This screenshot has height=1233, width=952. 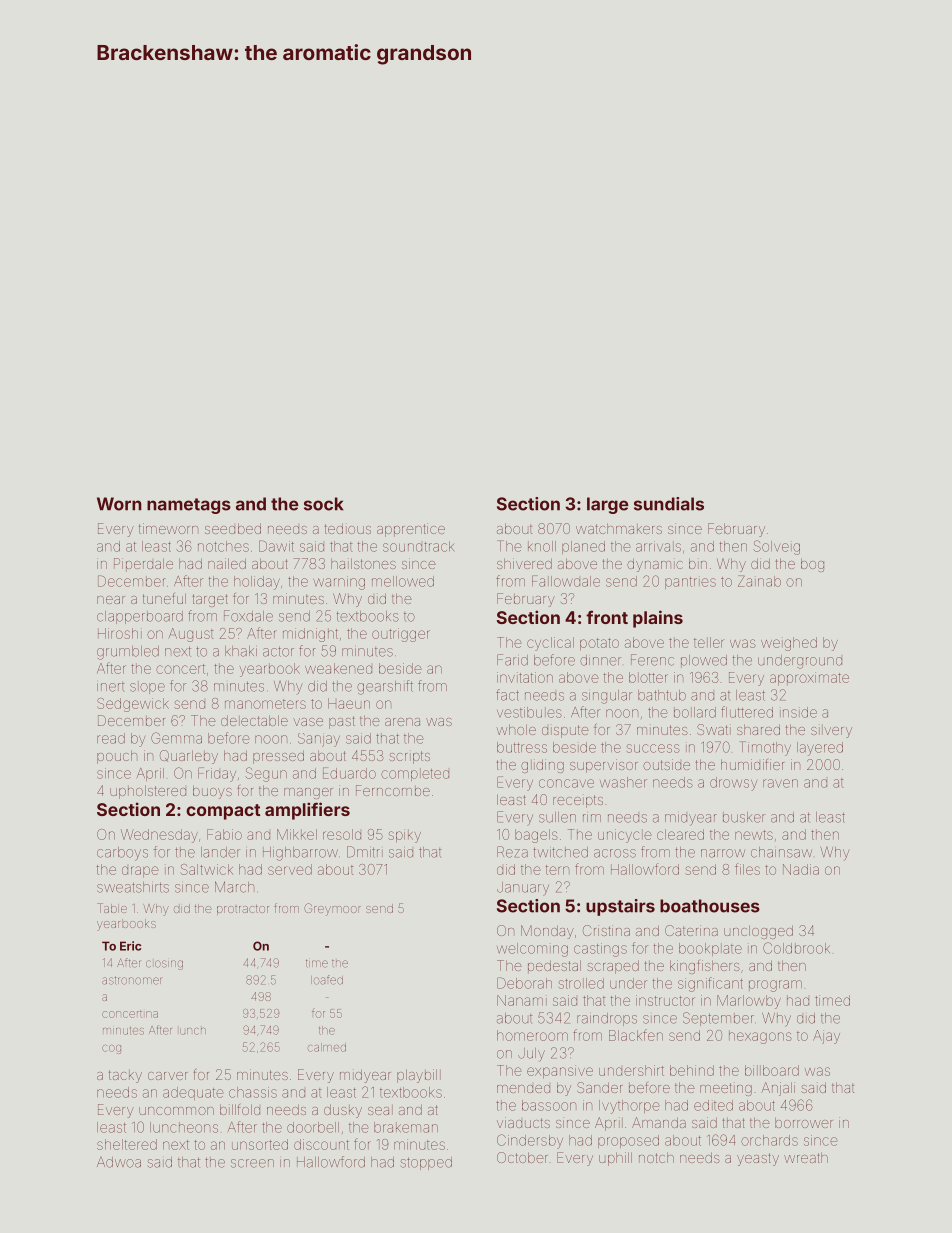 What do you see at coordinates (607, 617) in the screenshot?
I see `front` at bounding box center [607, 617].
